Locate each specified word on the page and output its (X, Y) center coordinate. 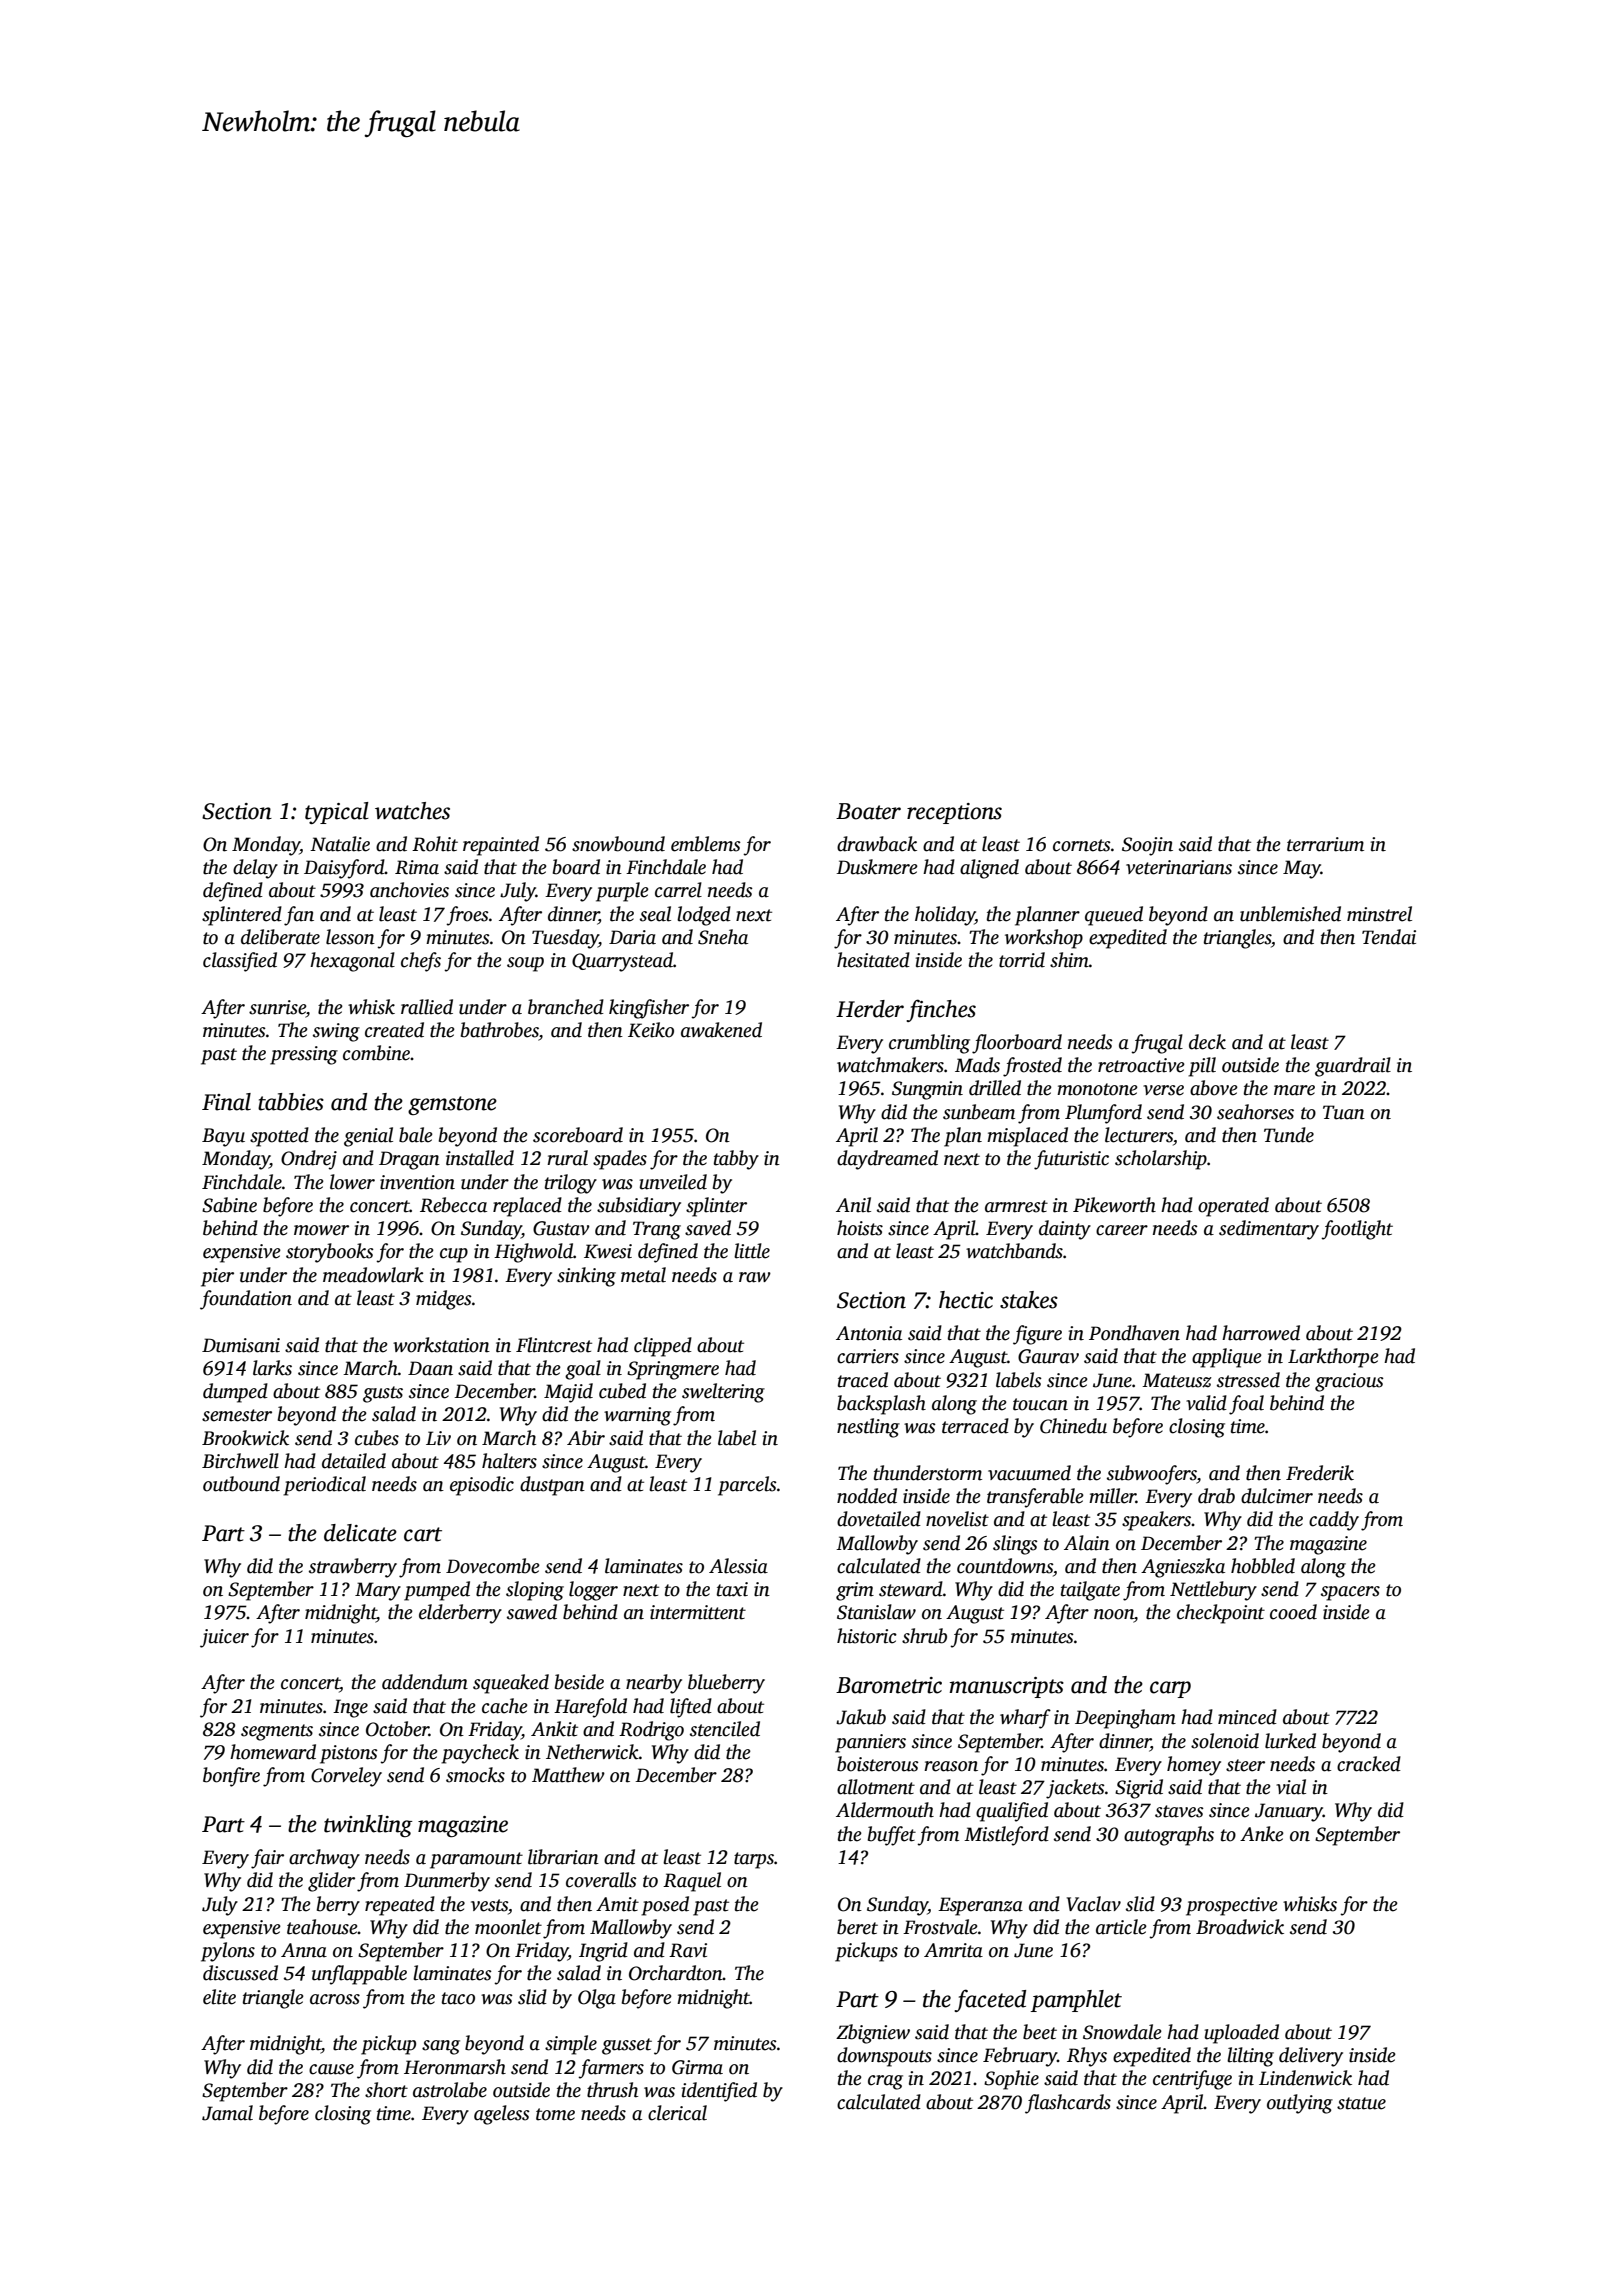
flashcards (1068, 2104)
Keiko (651, 1030)
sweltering (723, 1393)
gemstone (452, 1105)
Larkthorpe (1333, 1358)
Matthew (568, 1775)
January (1289, 1812)
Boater (868, 811)
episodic (482, 1486)
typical (337, 813)
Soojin (1147, 846)
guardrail (1353, 1067)
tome (555, 2114)
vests (489, 1905)
